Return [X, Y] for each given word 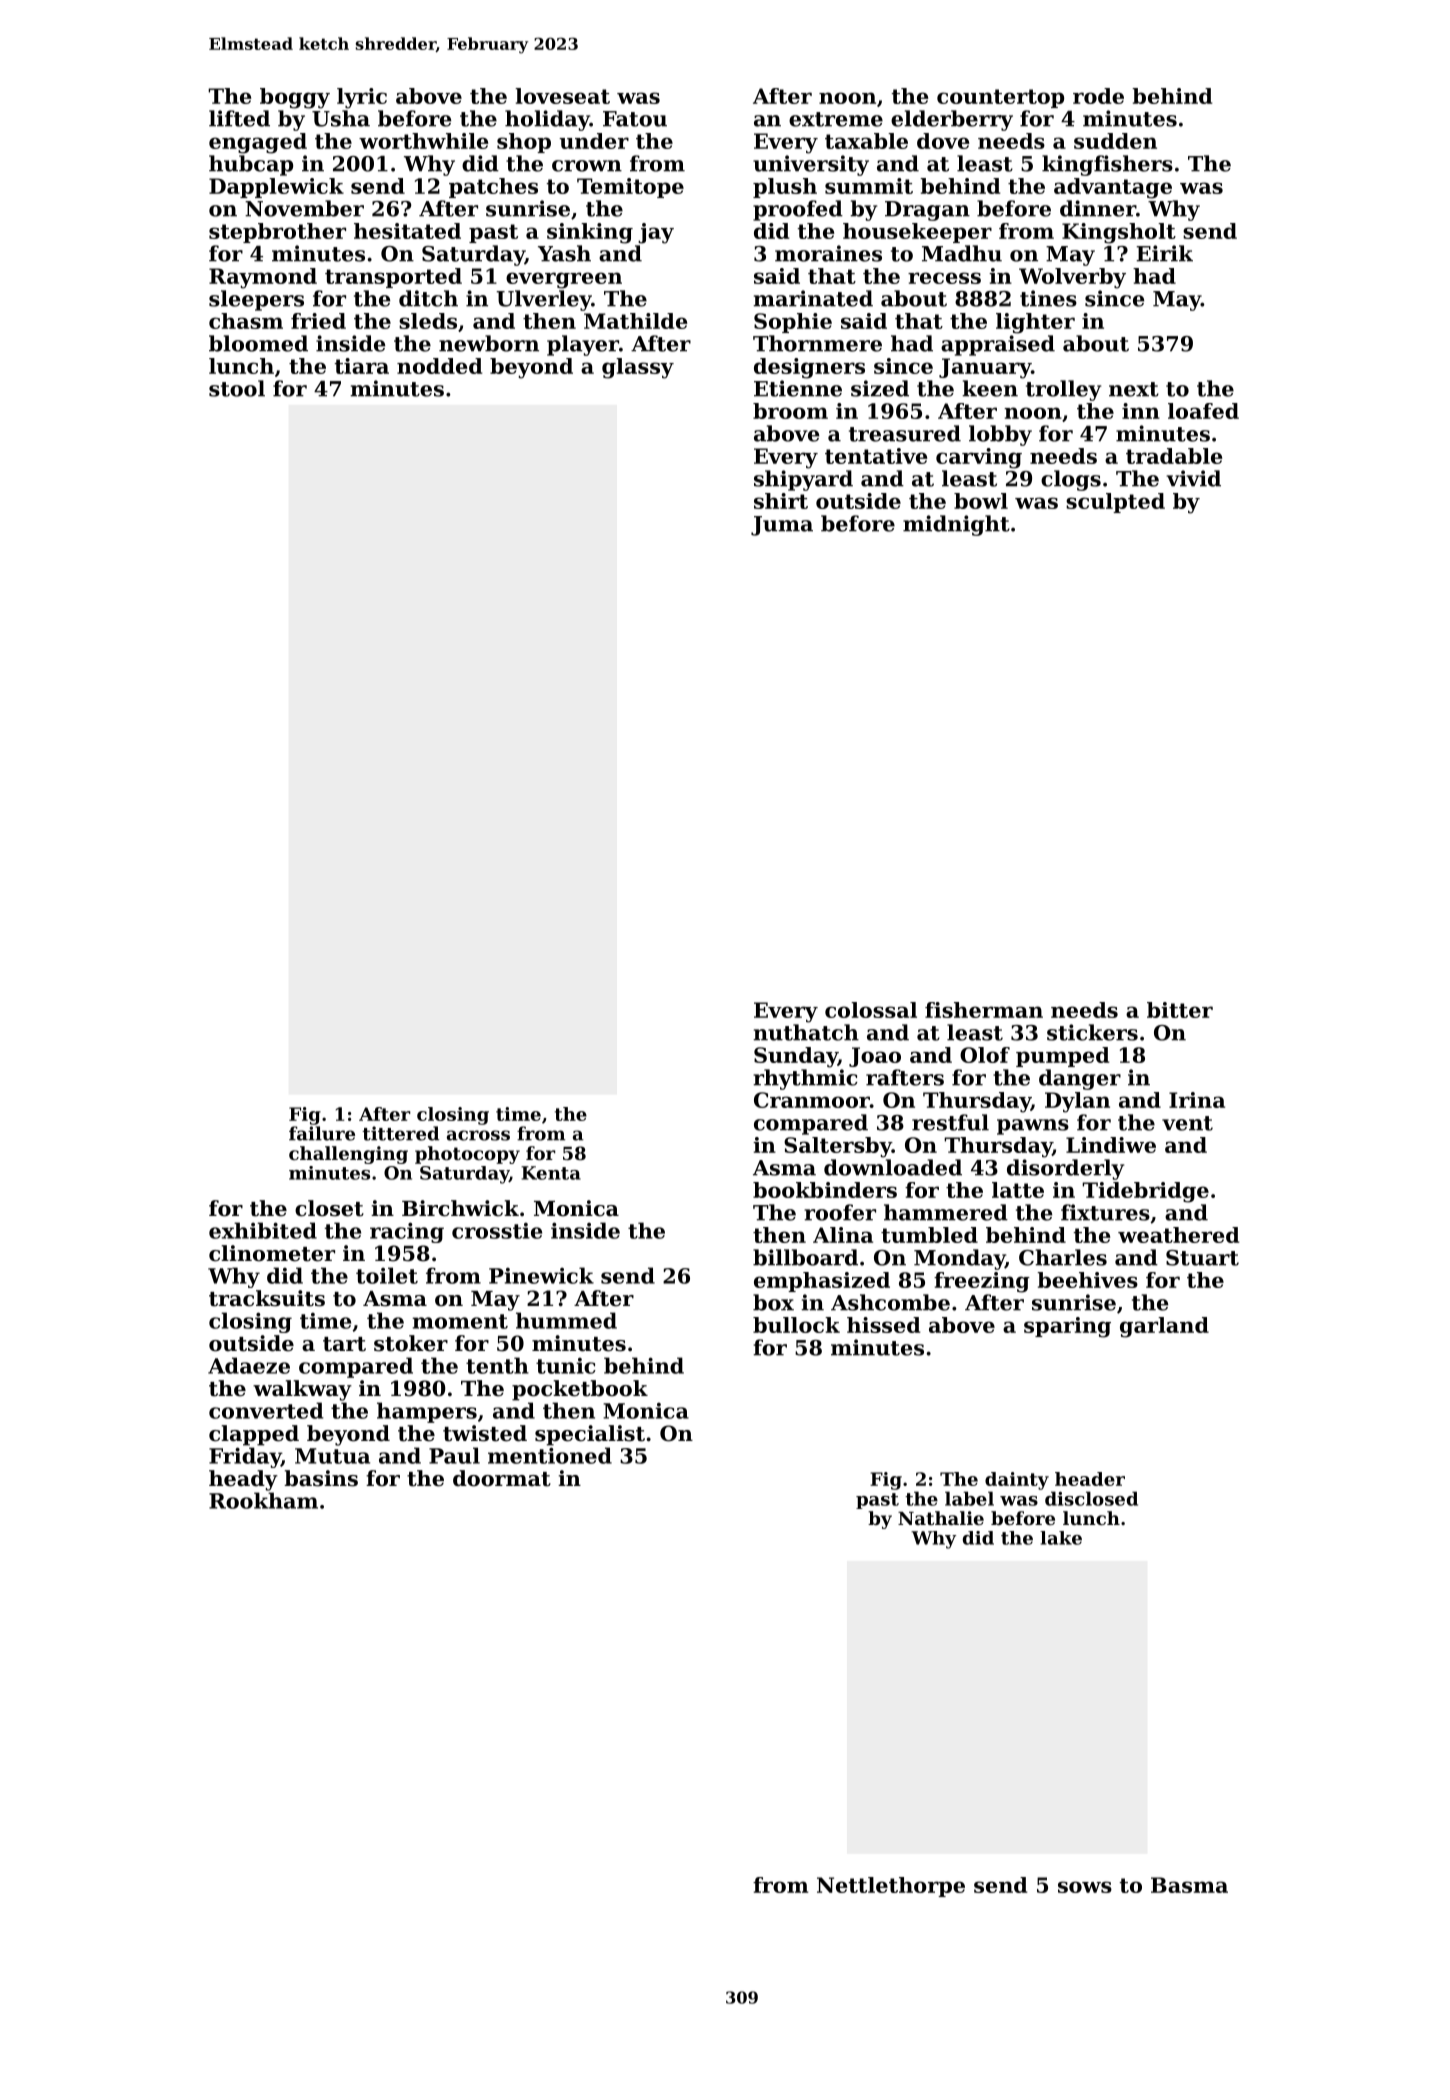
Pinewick [541, 1275]
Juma [782, 526]
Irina [1197, 1100]
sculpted [1115, 503]
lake [1061, 1538]
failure [322, 1133]
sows [1085, 1887]
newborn [489, 343]
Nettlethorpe [891, 1887]
